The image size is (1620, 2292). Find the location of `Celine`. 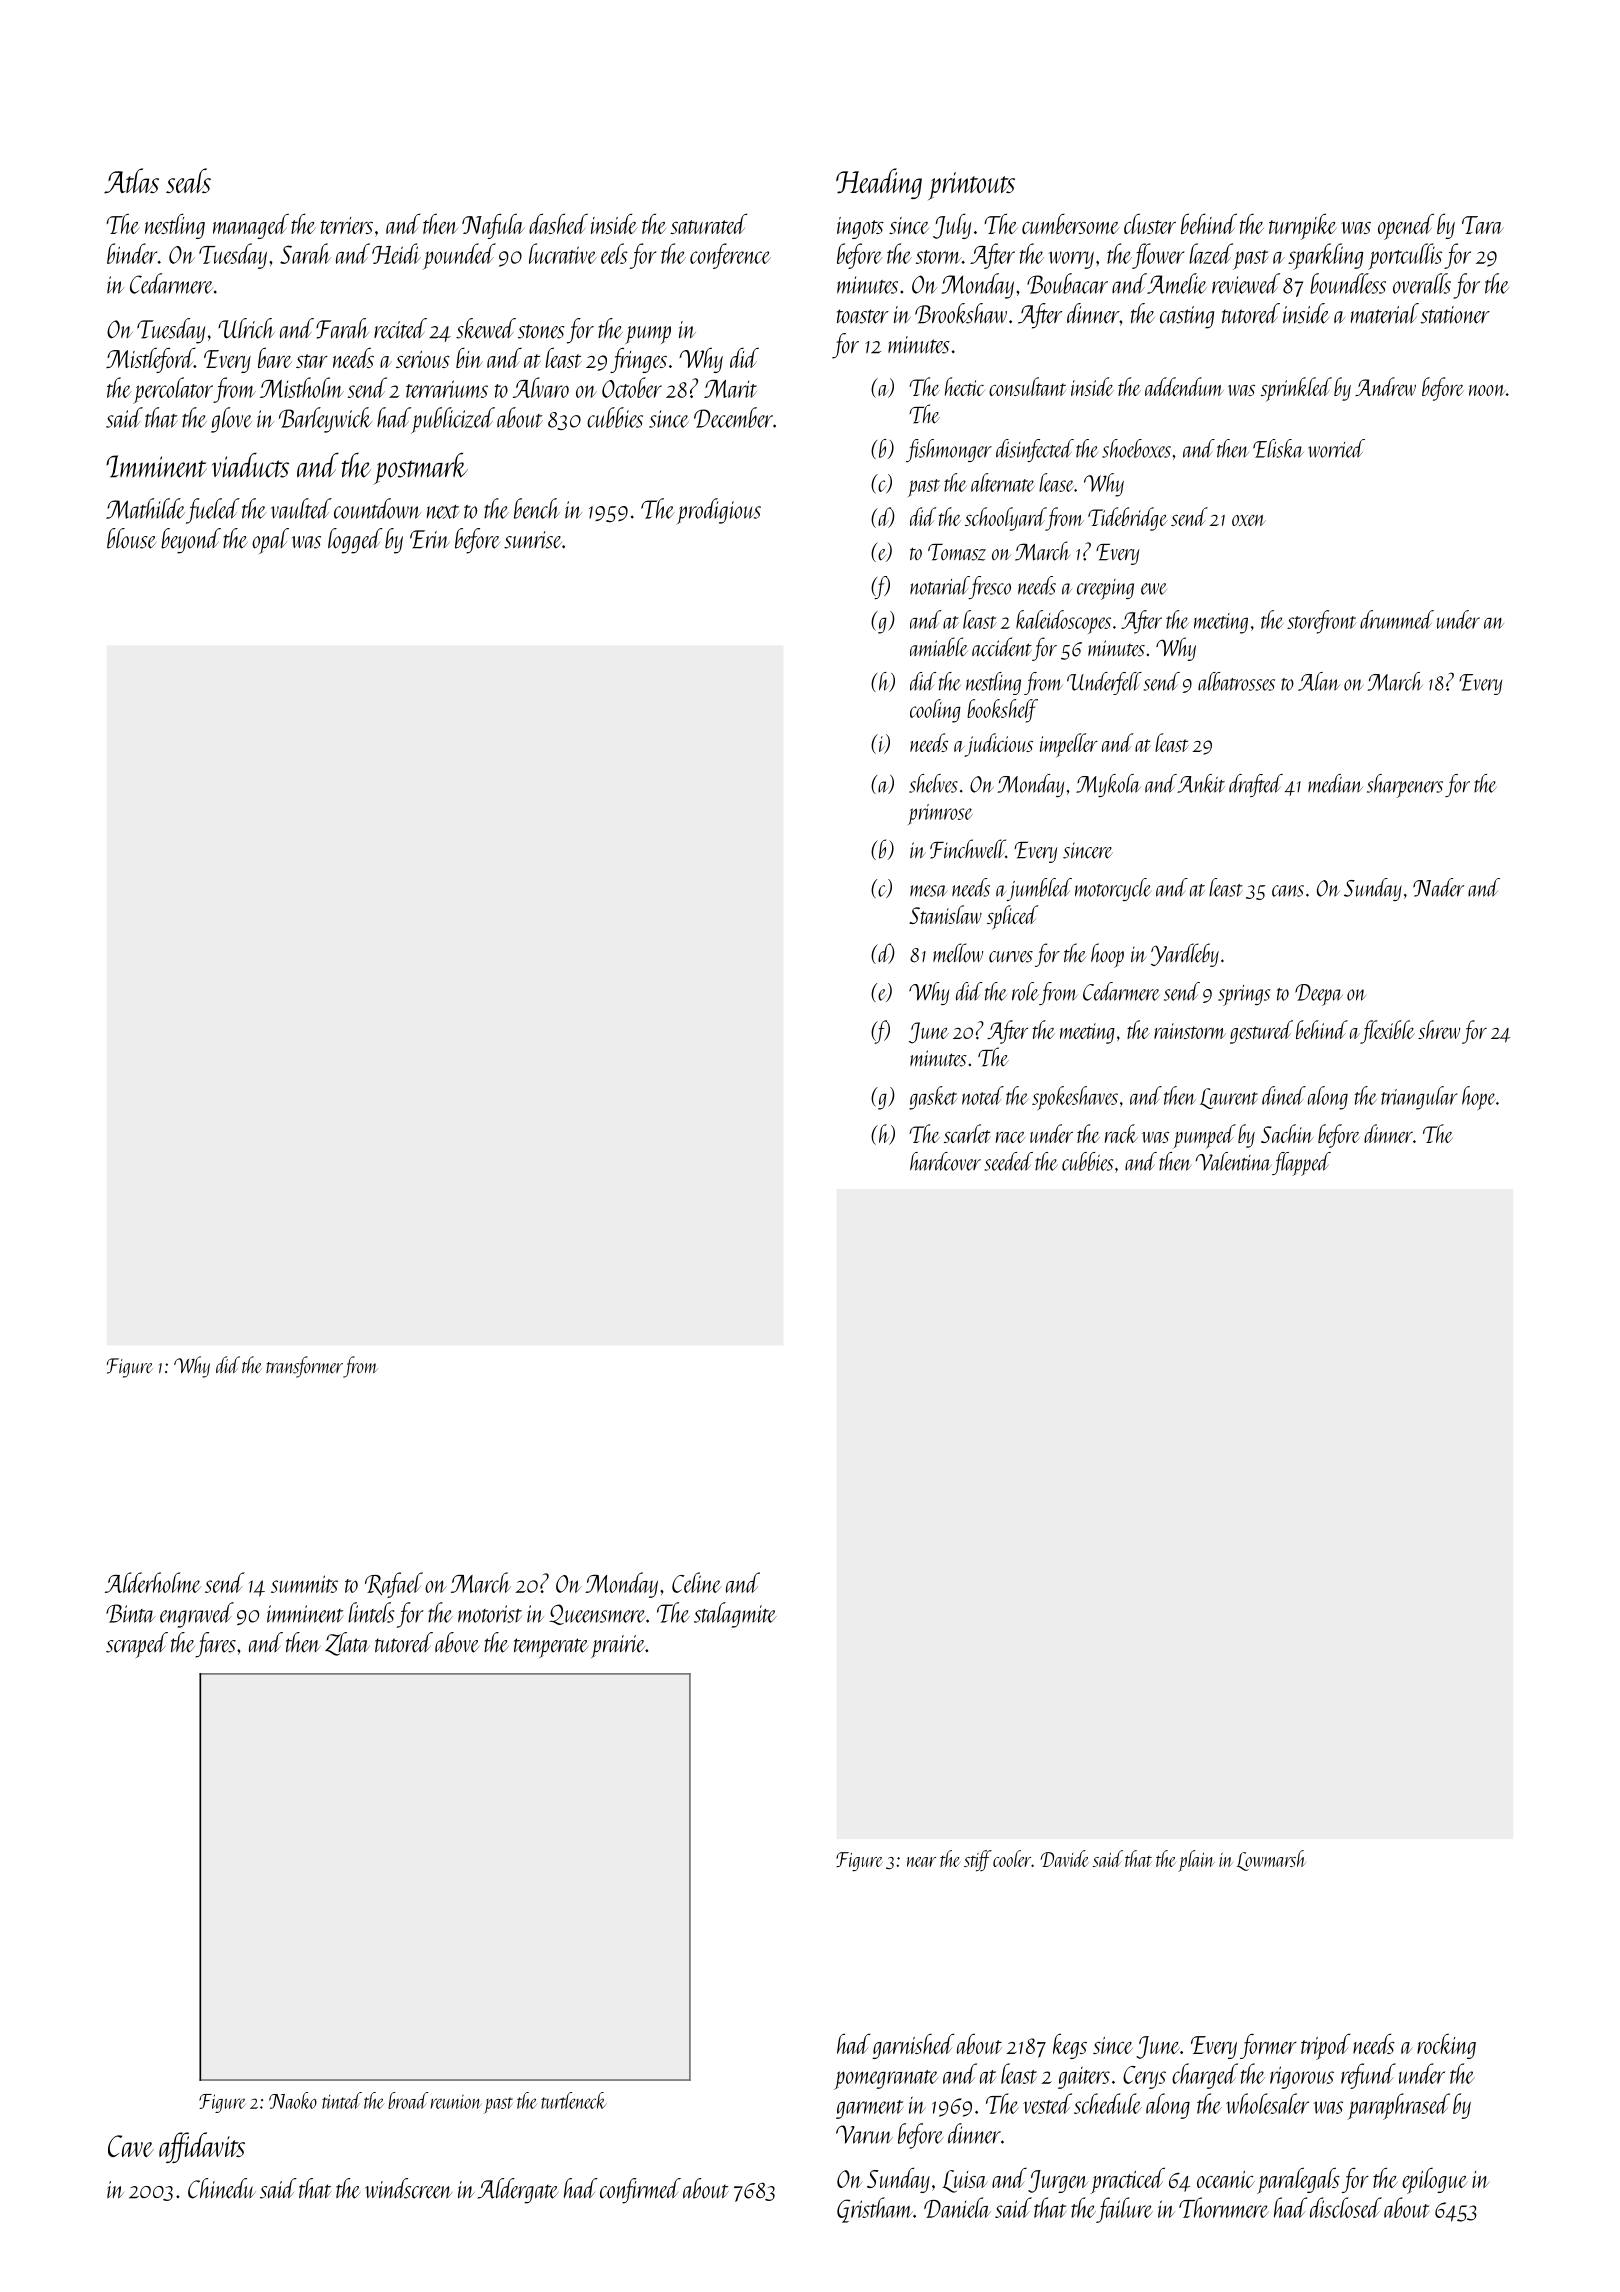

Celine is located at coordinates (696, 1582).
